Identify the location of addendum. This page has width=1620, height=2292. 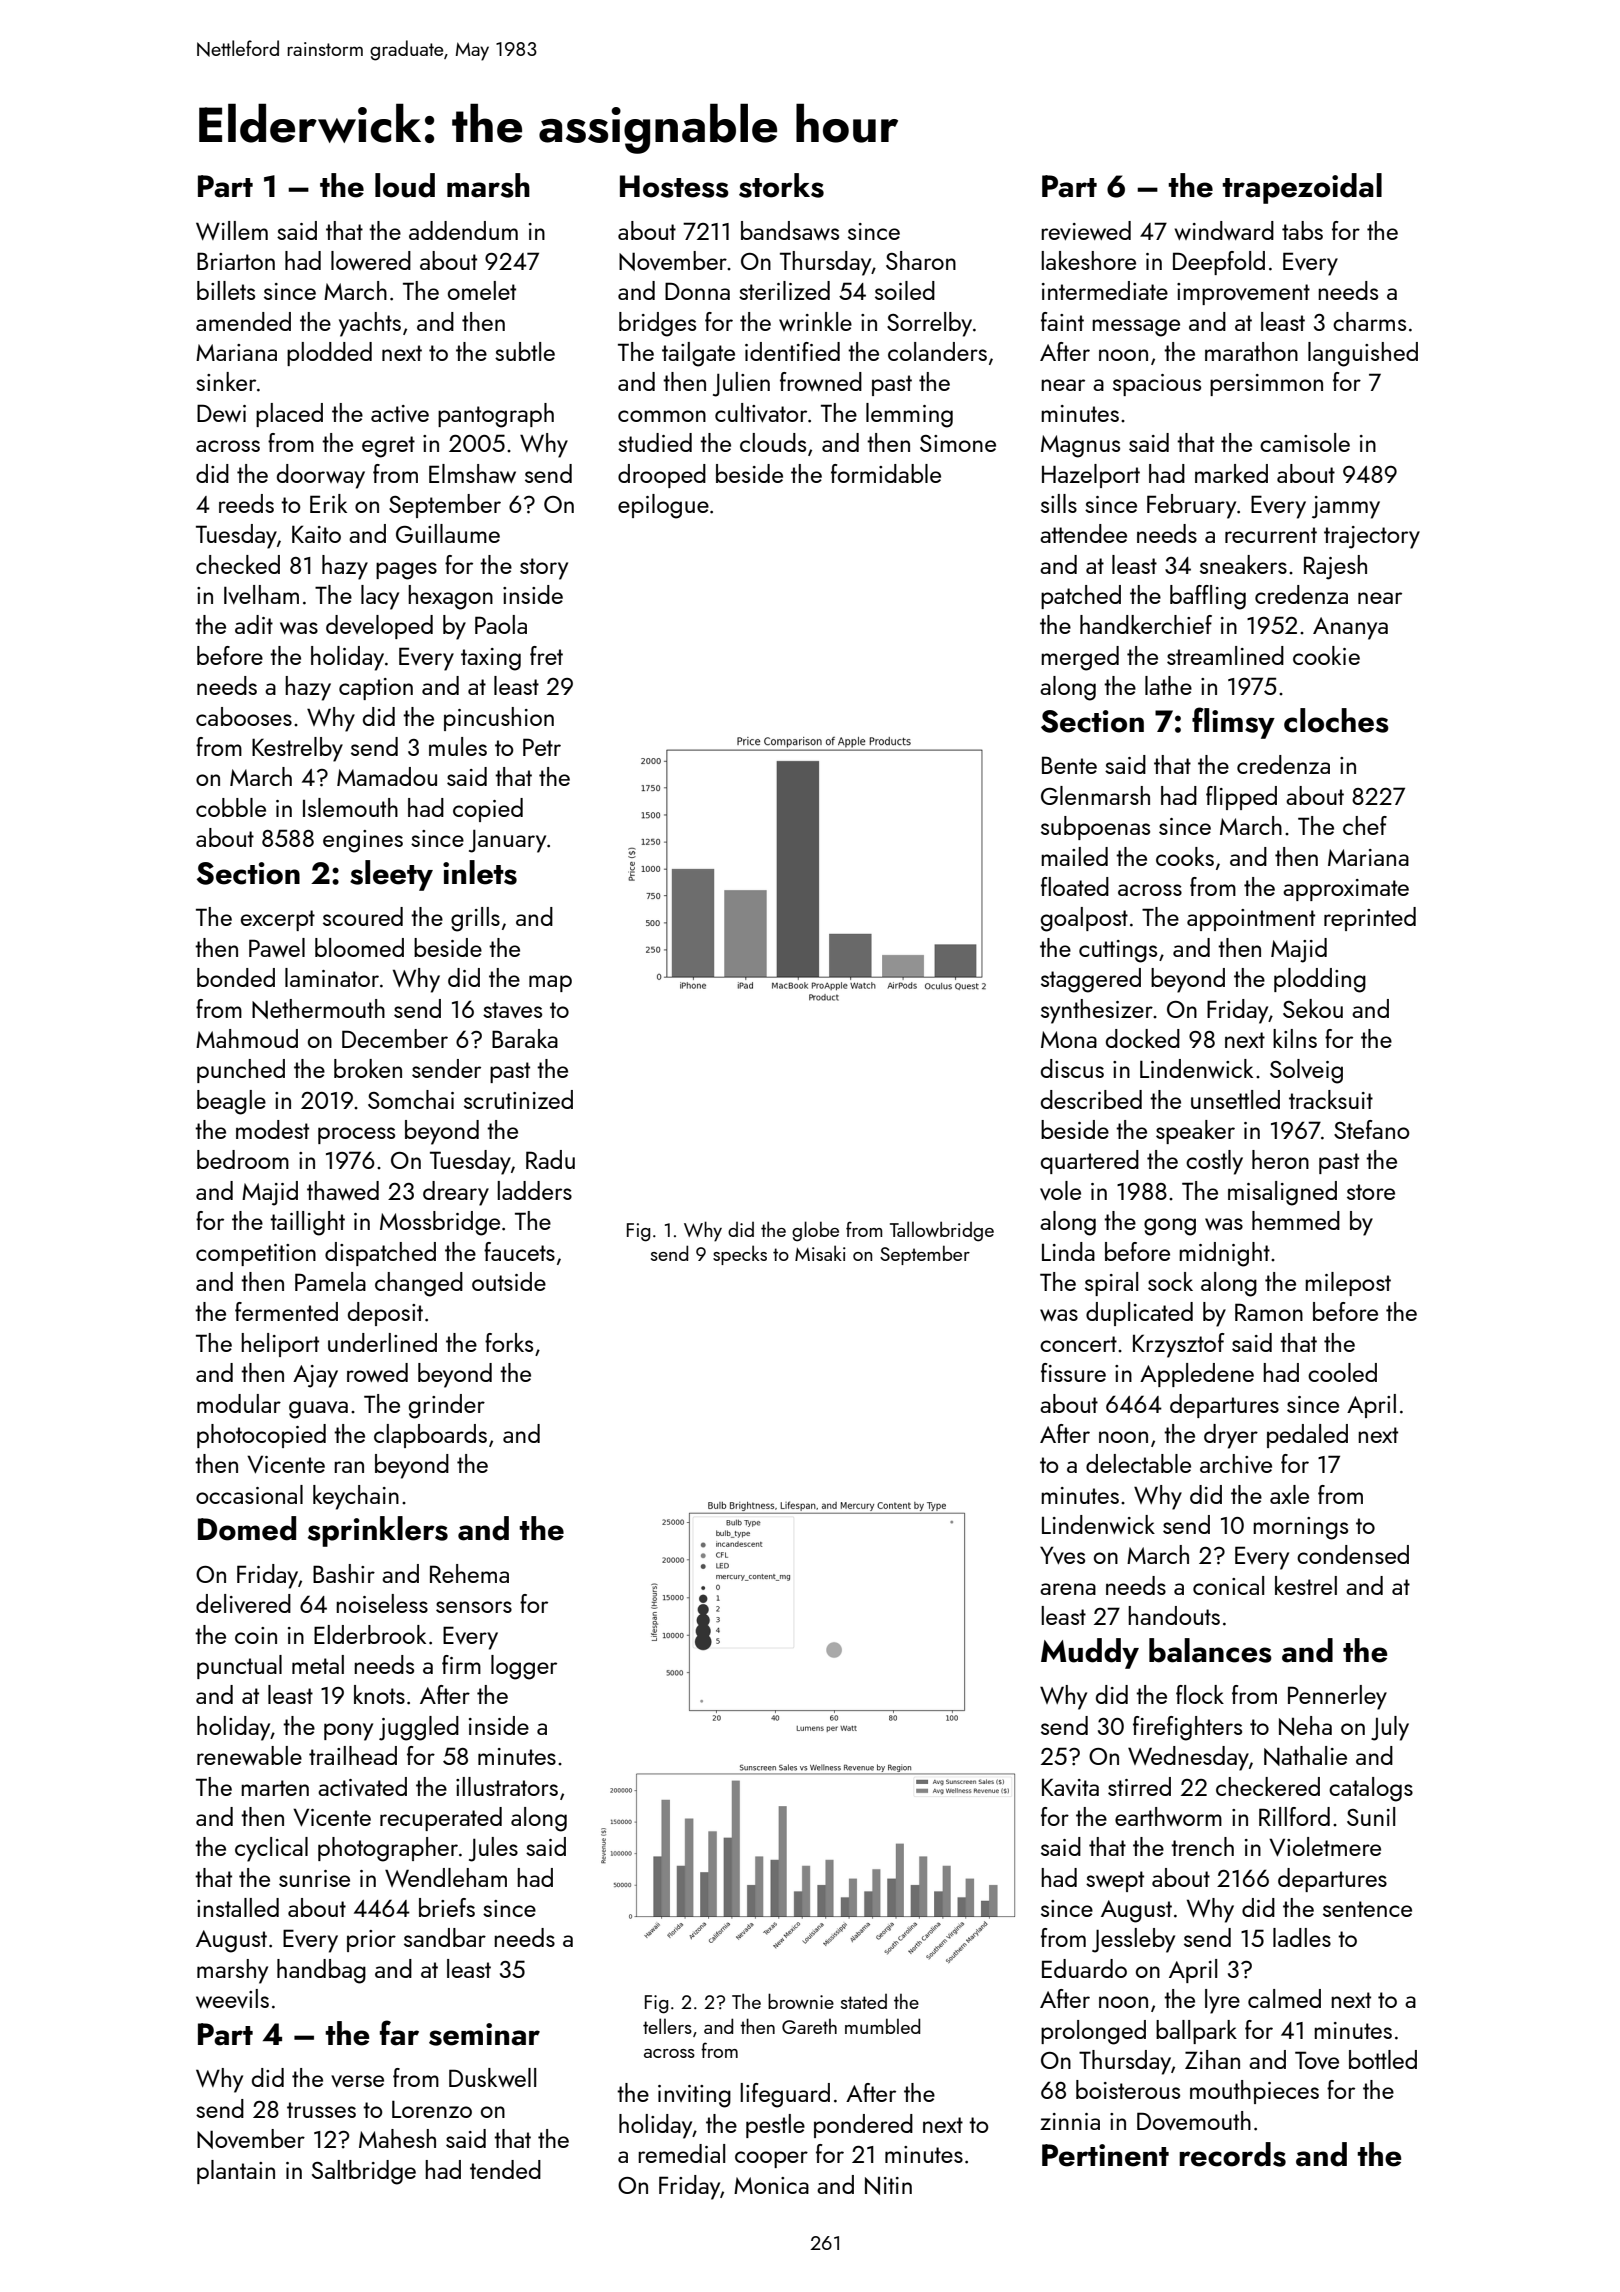
(463, 230).
